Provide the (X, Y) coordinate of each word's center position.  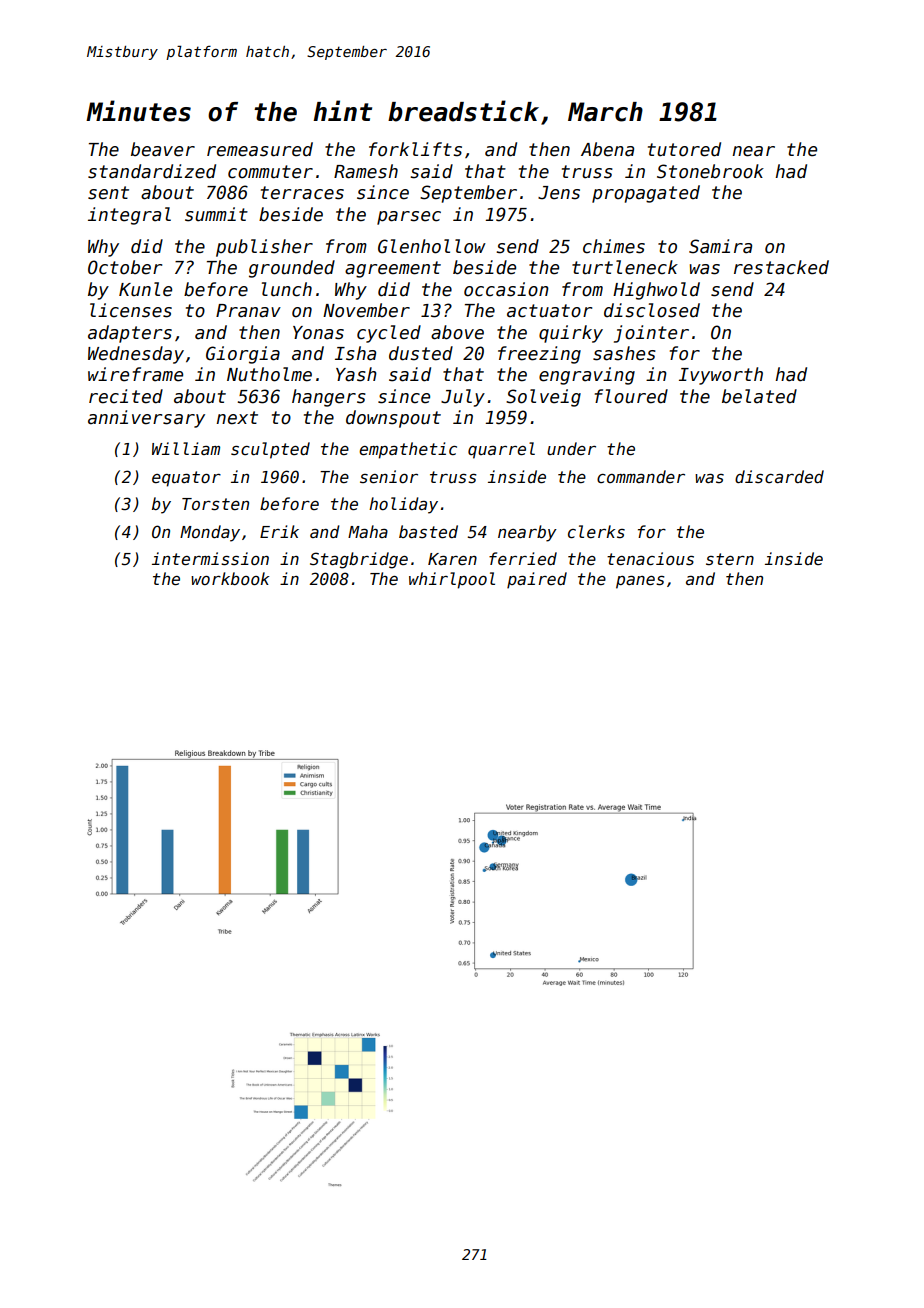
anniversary (146, 419)
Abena (607, 149)
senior (389, 476)
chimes (614, 246)
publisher (264, 248)
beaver (163, 149)
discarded (779, 476)
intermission (210, 559)
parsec (409, 218)
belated (759, 396)
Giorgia (243, 355)
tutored (684, 149)
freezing (539, 355)
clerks (596, 531)
